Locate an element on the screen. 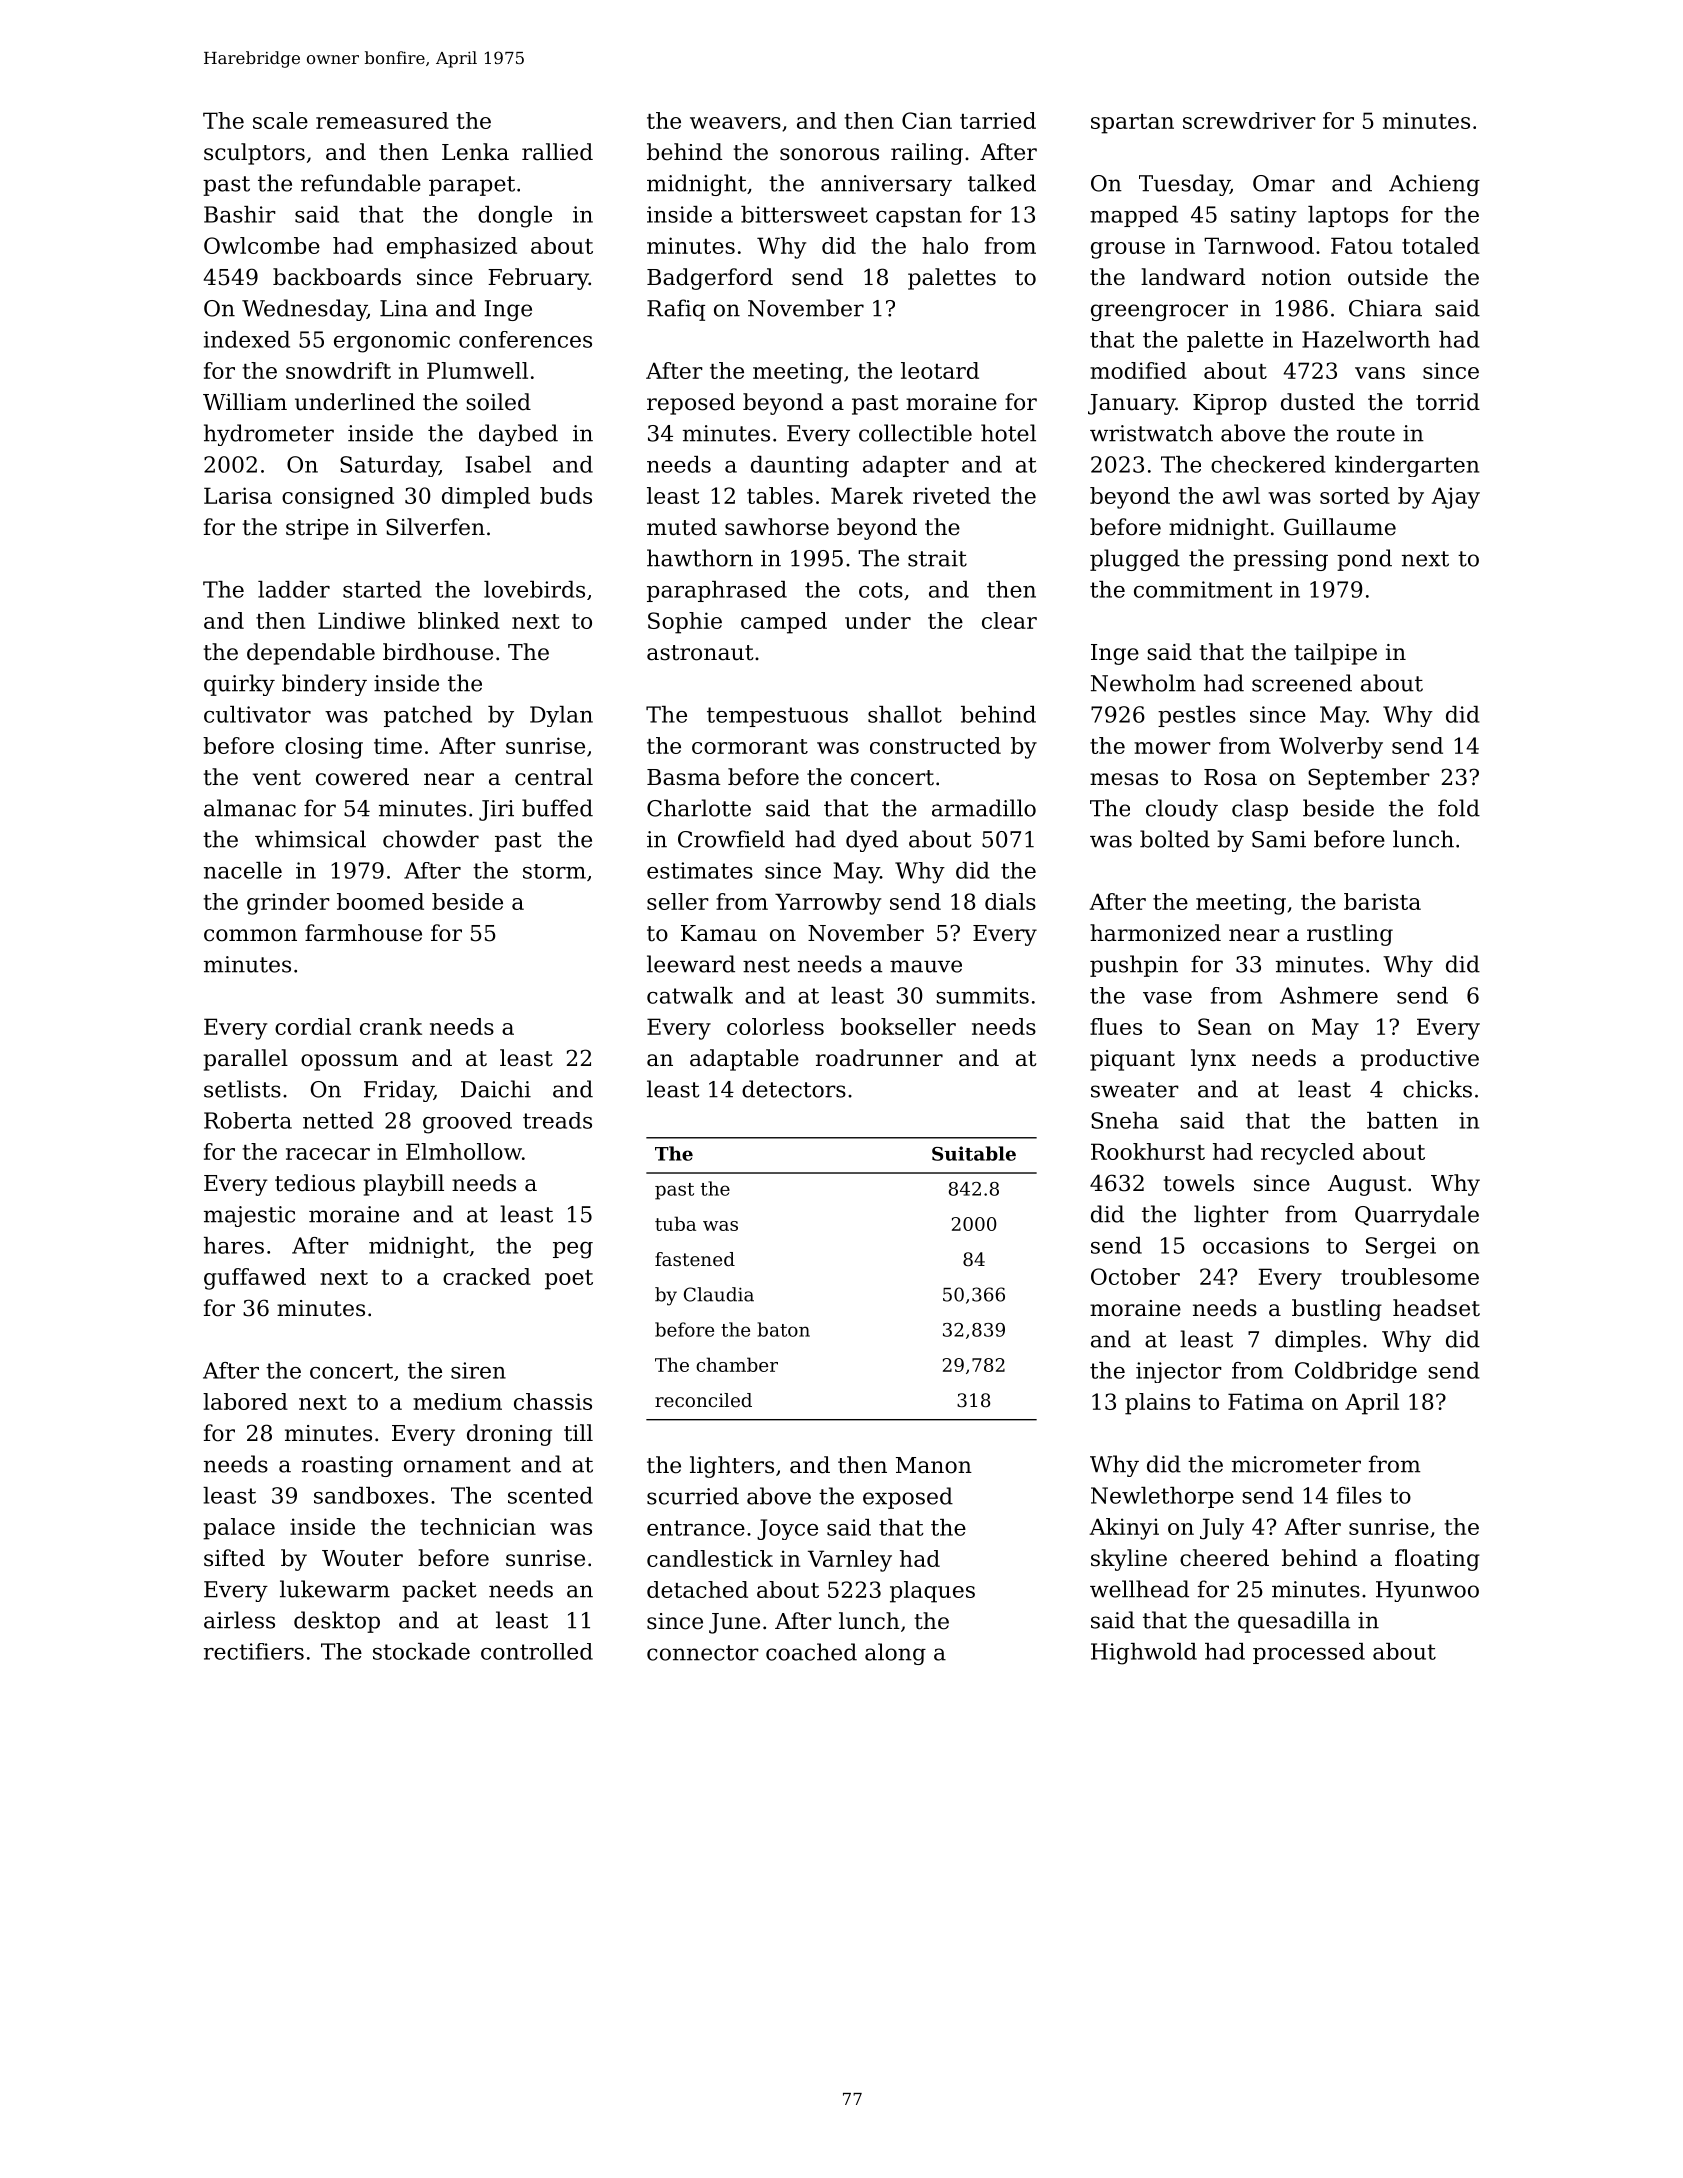 The width and height of the screenshot is (1683, 2178). tailpipe is located at coordinates (1335, 654).
